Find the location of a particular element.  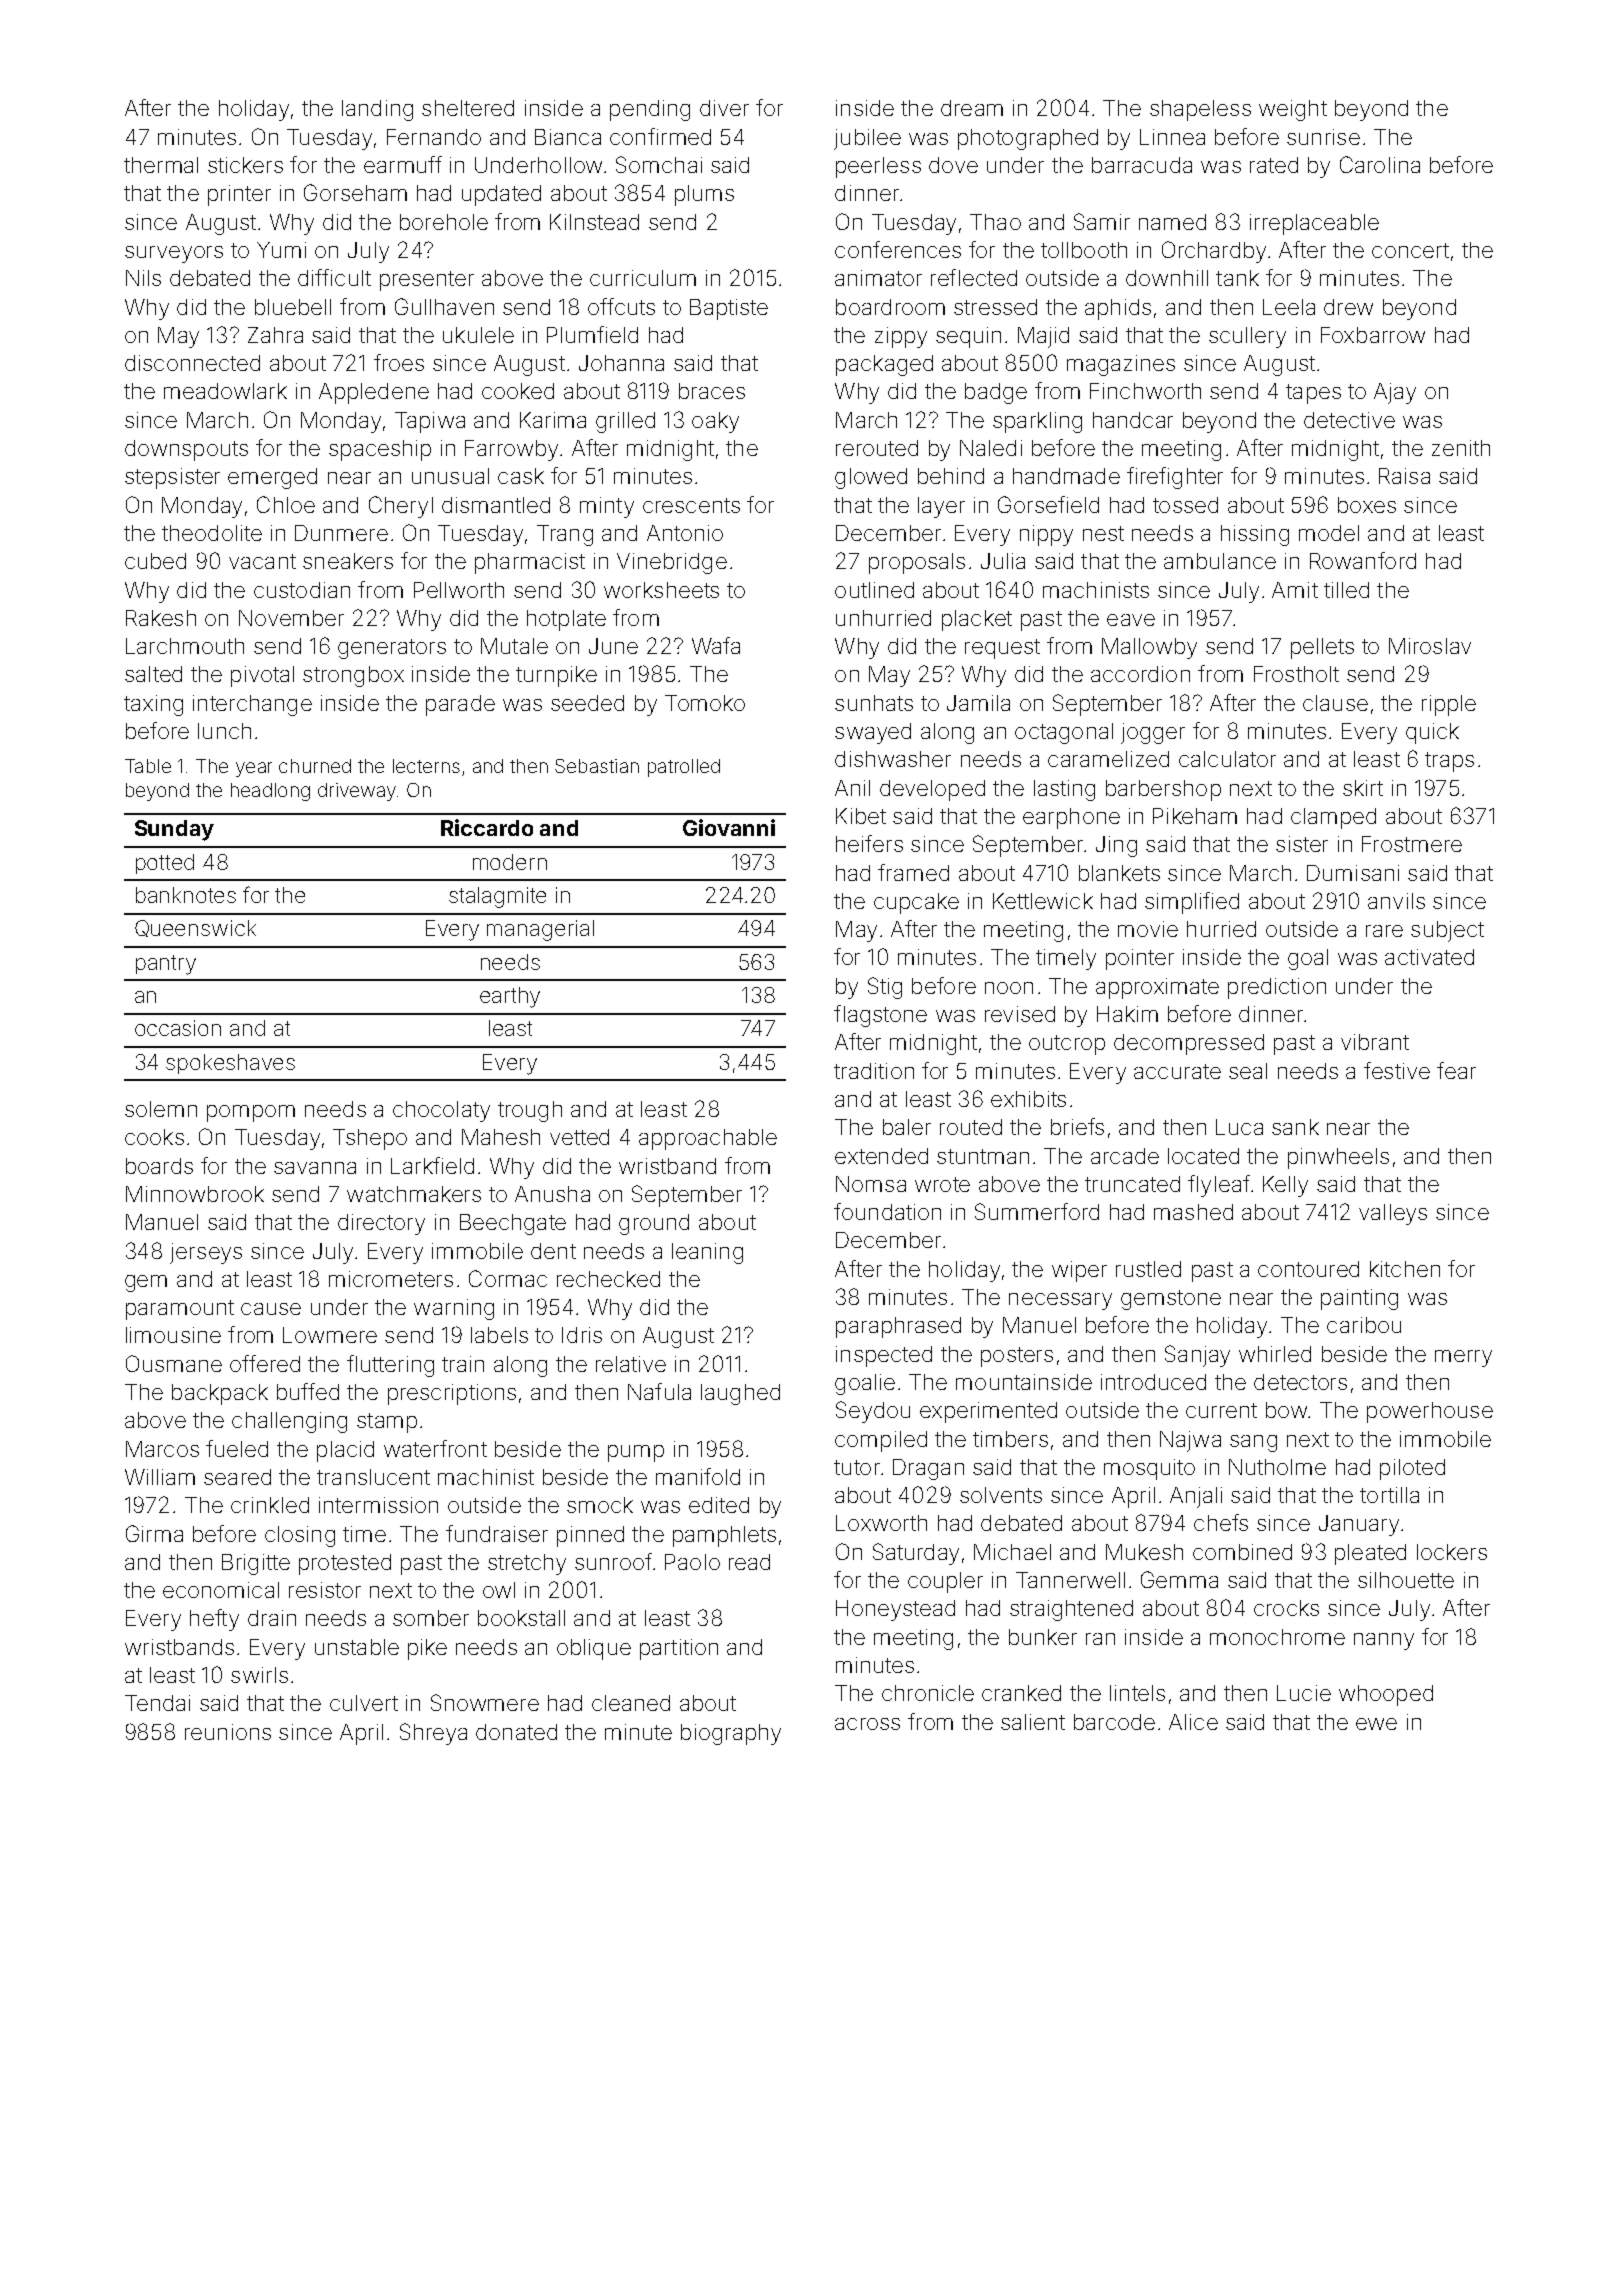

leaning is located at coordinates (707, 1253).
